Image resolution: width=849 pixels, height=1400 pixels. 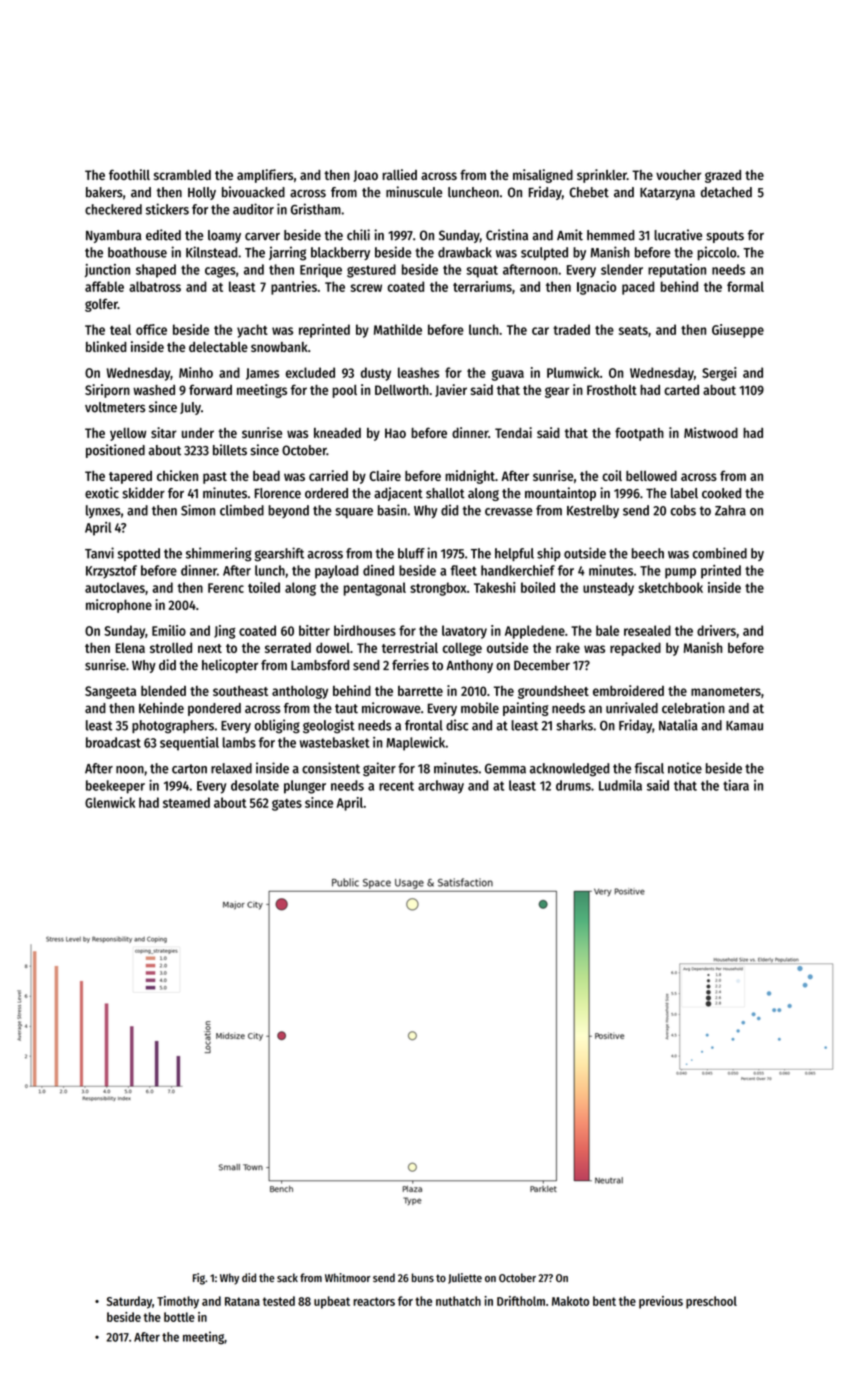 I want to click on Joao, so click(x=365, y=176).
